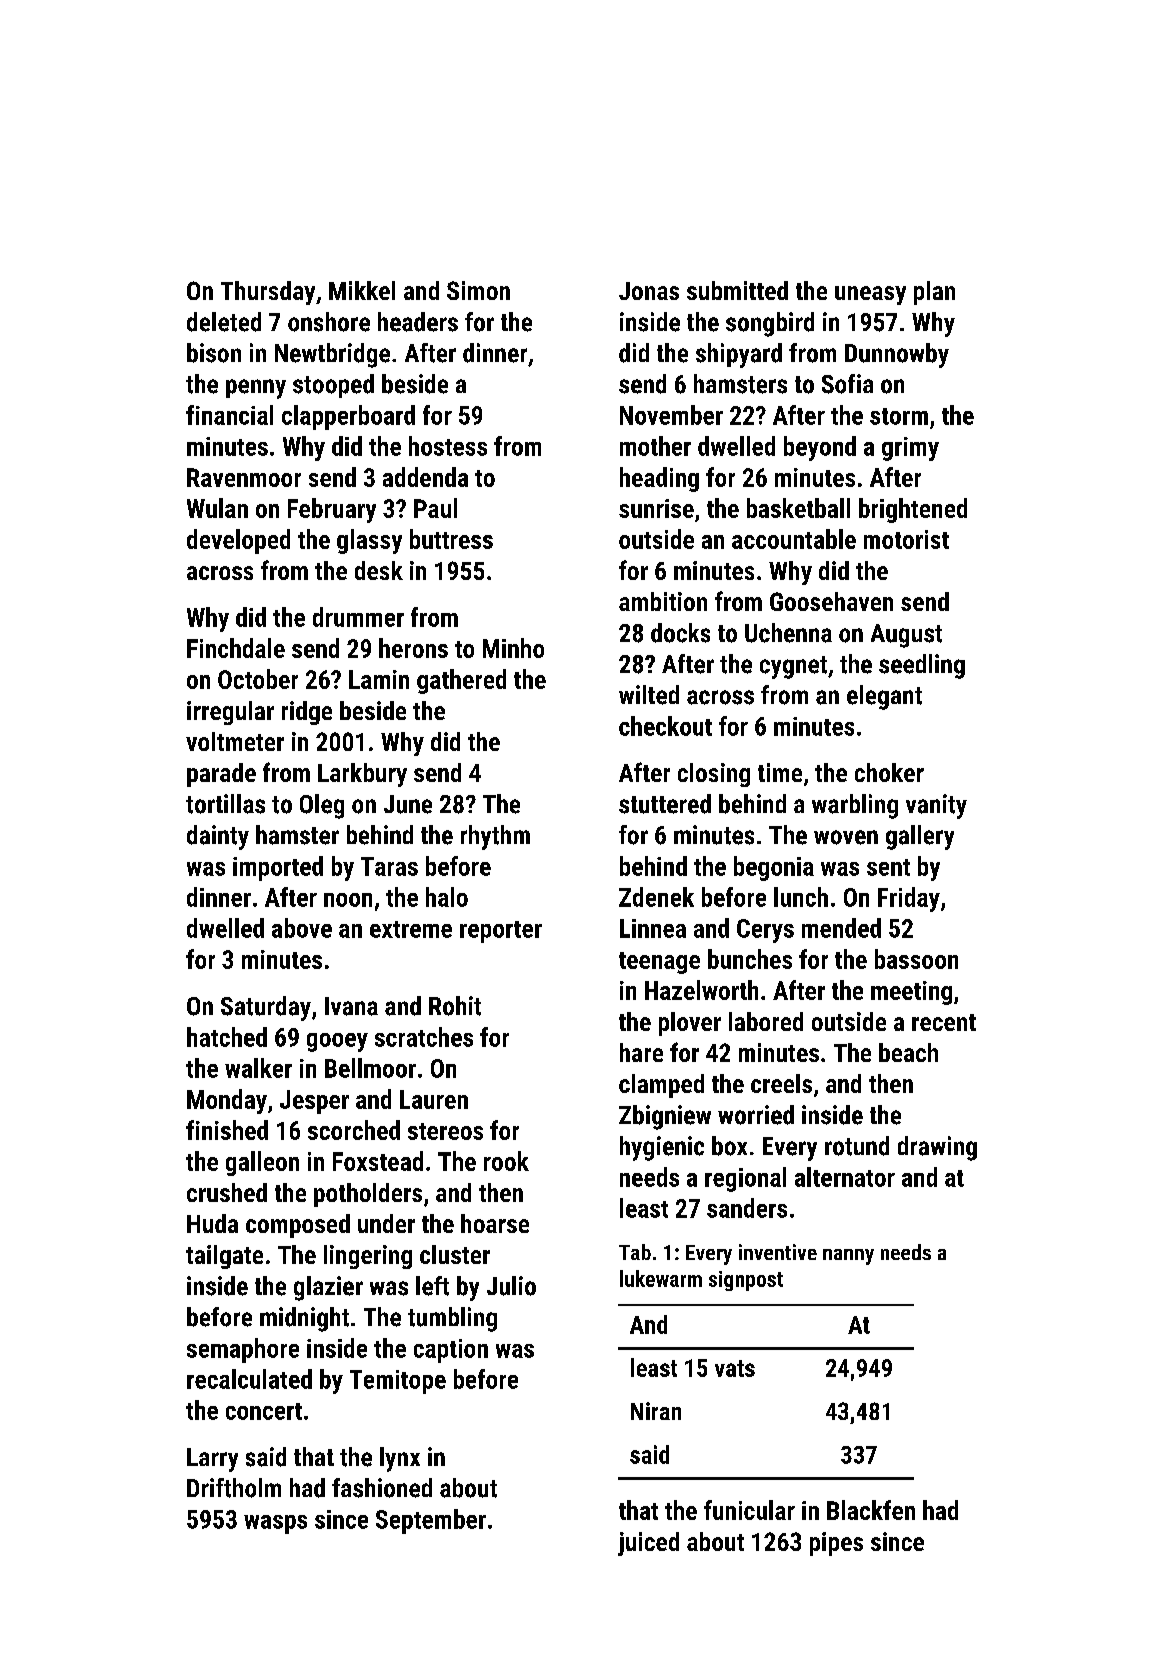 This page has height=1654, width=1165. Describe the element at coordinates (362, 290) in the page. I see `Mikkel` at that location.
